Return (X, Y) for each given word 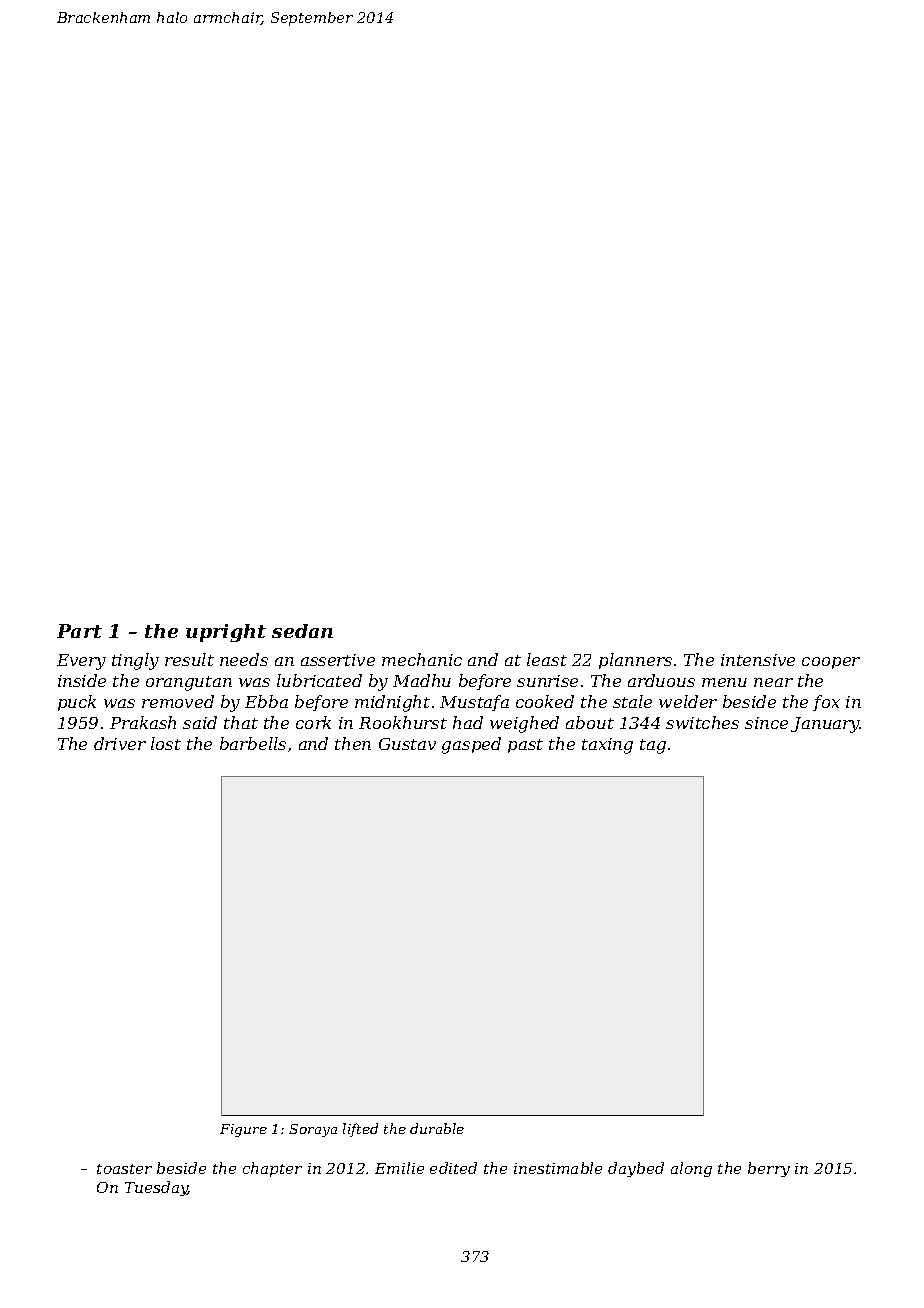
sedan (302, 631)
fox (826, 703)
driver (120, 743)
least (547, 659)
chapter (272, 1169)
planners (635, 661)
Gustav (407, 744)
